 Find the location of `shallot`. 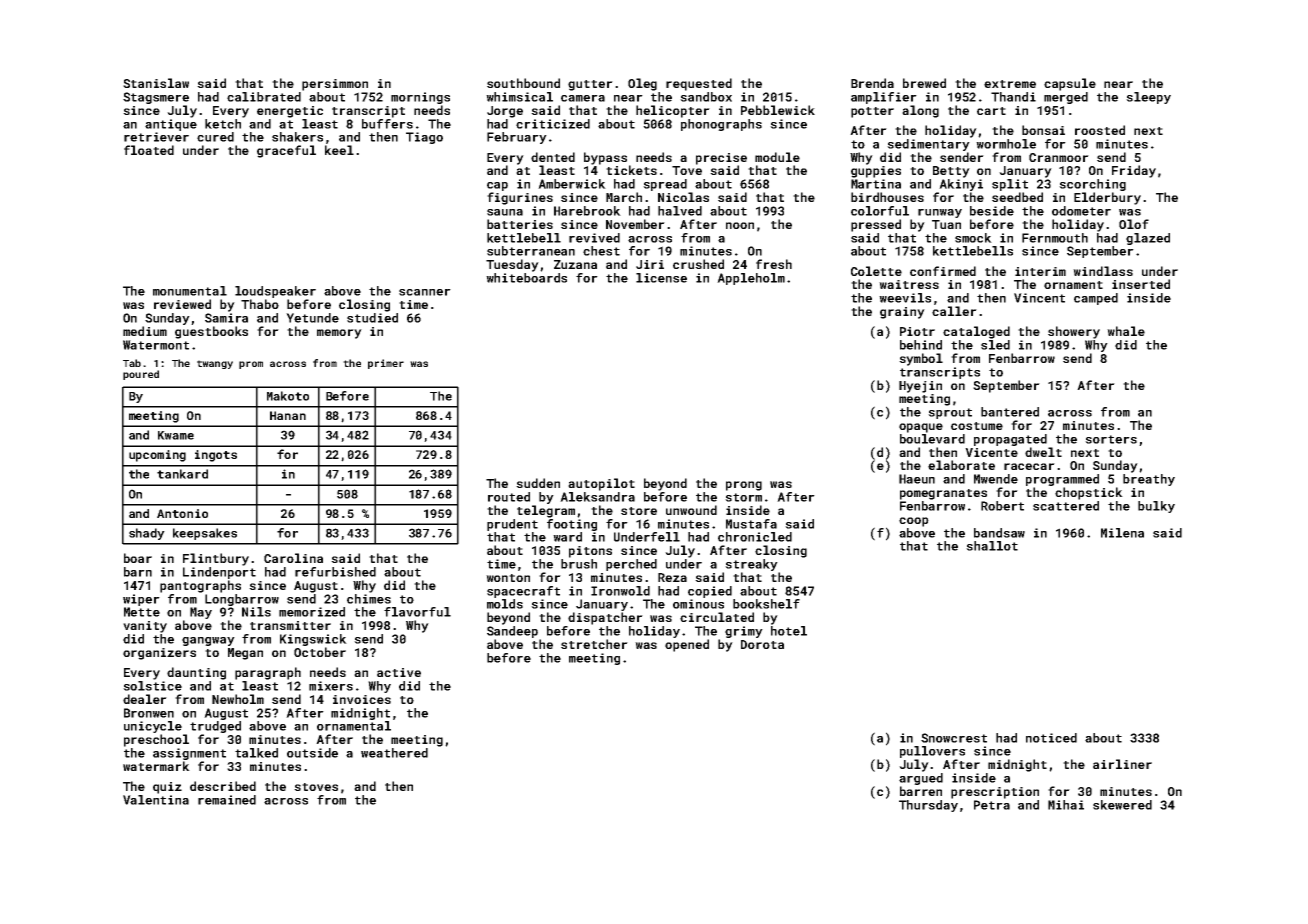

shallot is located at coordinates (992, 546).
